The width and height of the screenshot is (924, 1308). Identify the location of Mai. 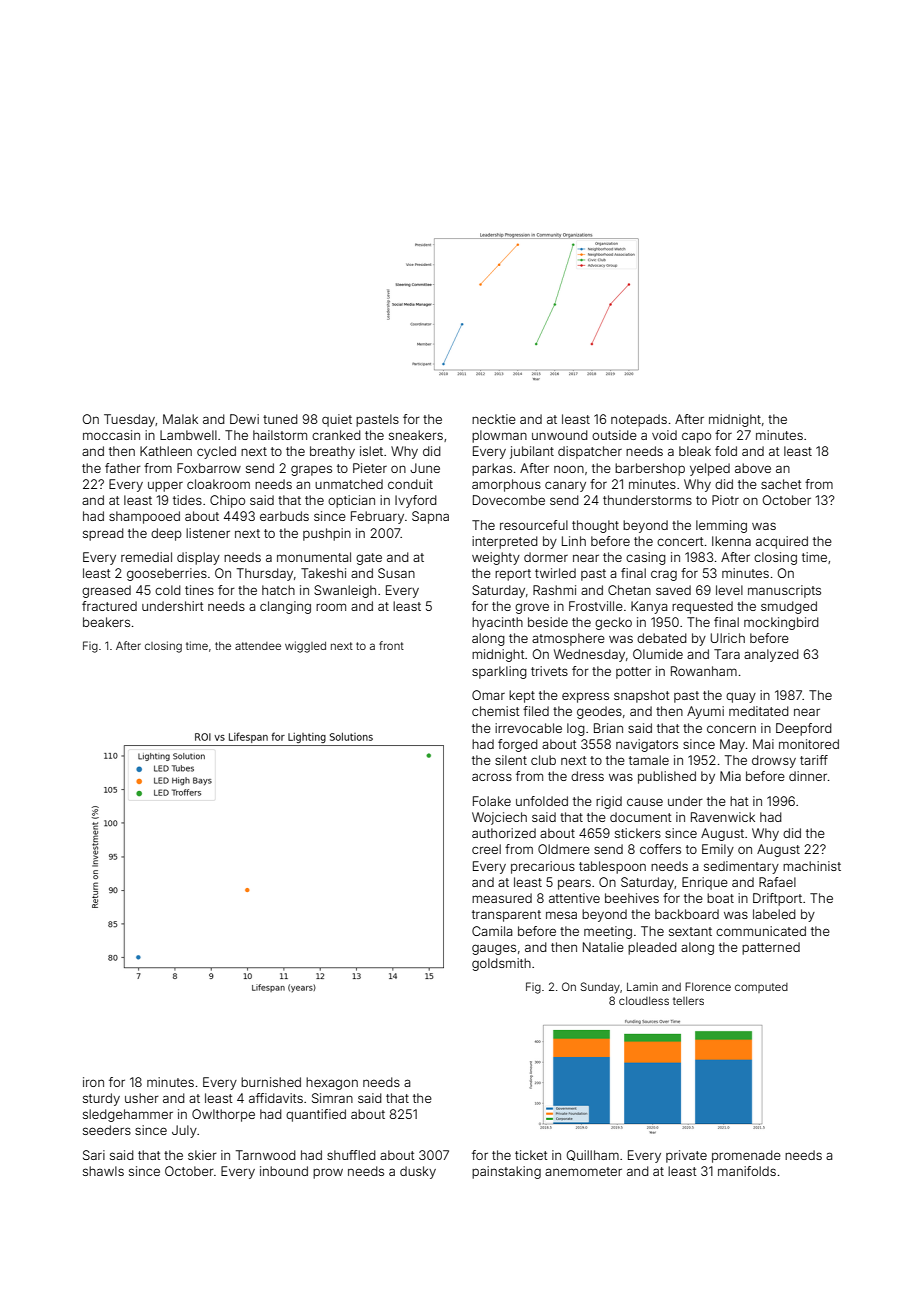
(763, 744).
